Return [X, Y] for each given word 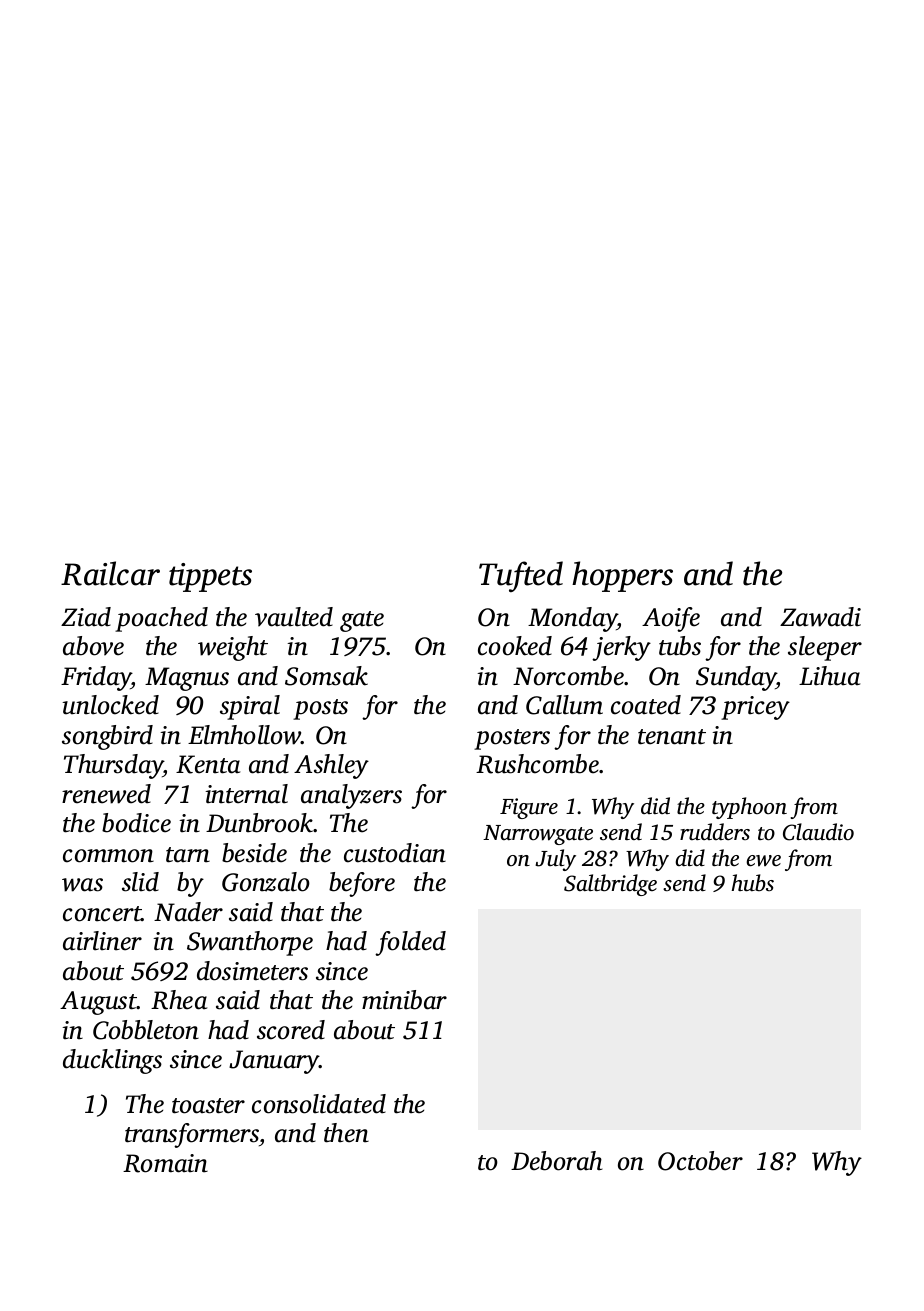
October [700, 1161]
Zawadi [820, 617]
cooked [515, 646]
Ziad [86, 617]
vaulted [294, 617]
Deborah [556, 1161]
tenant [672, 737]
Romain [165, 1163]
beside [254, 853]
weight [233, 648]
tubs [680, 646]
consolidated [319, 1104]
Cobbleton [146, 1030]
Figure [529, 808]
